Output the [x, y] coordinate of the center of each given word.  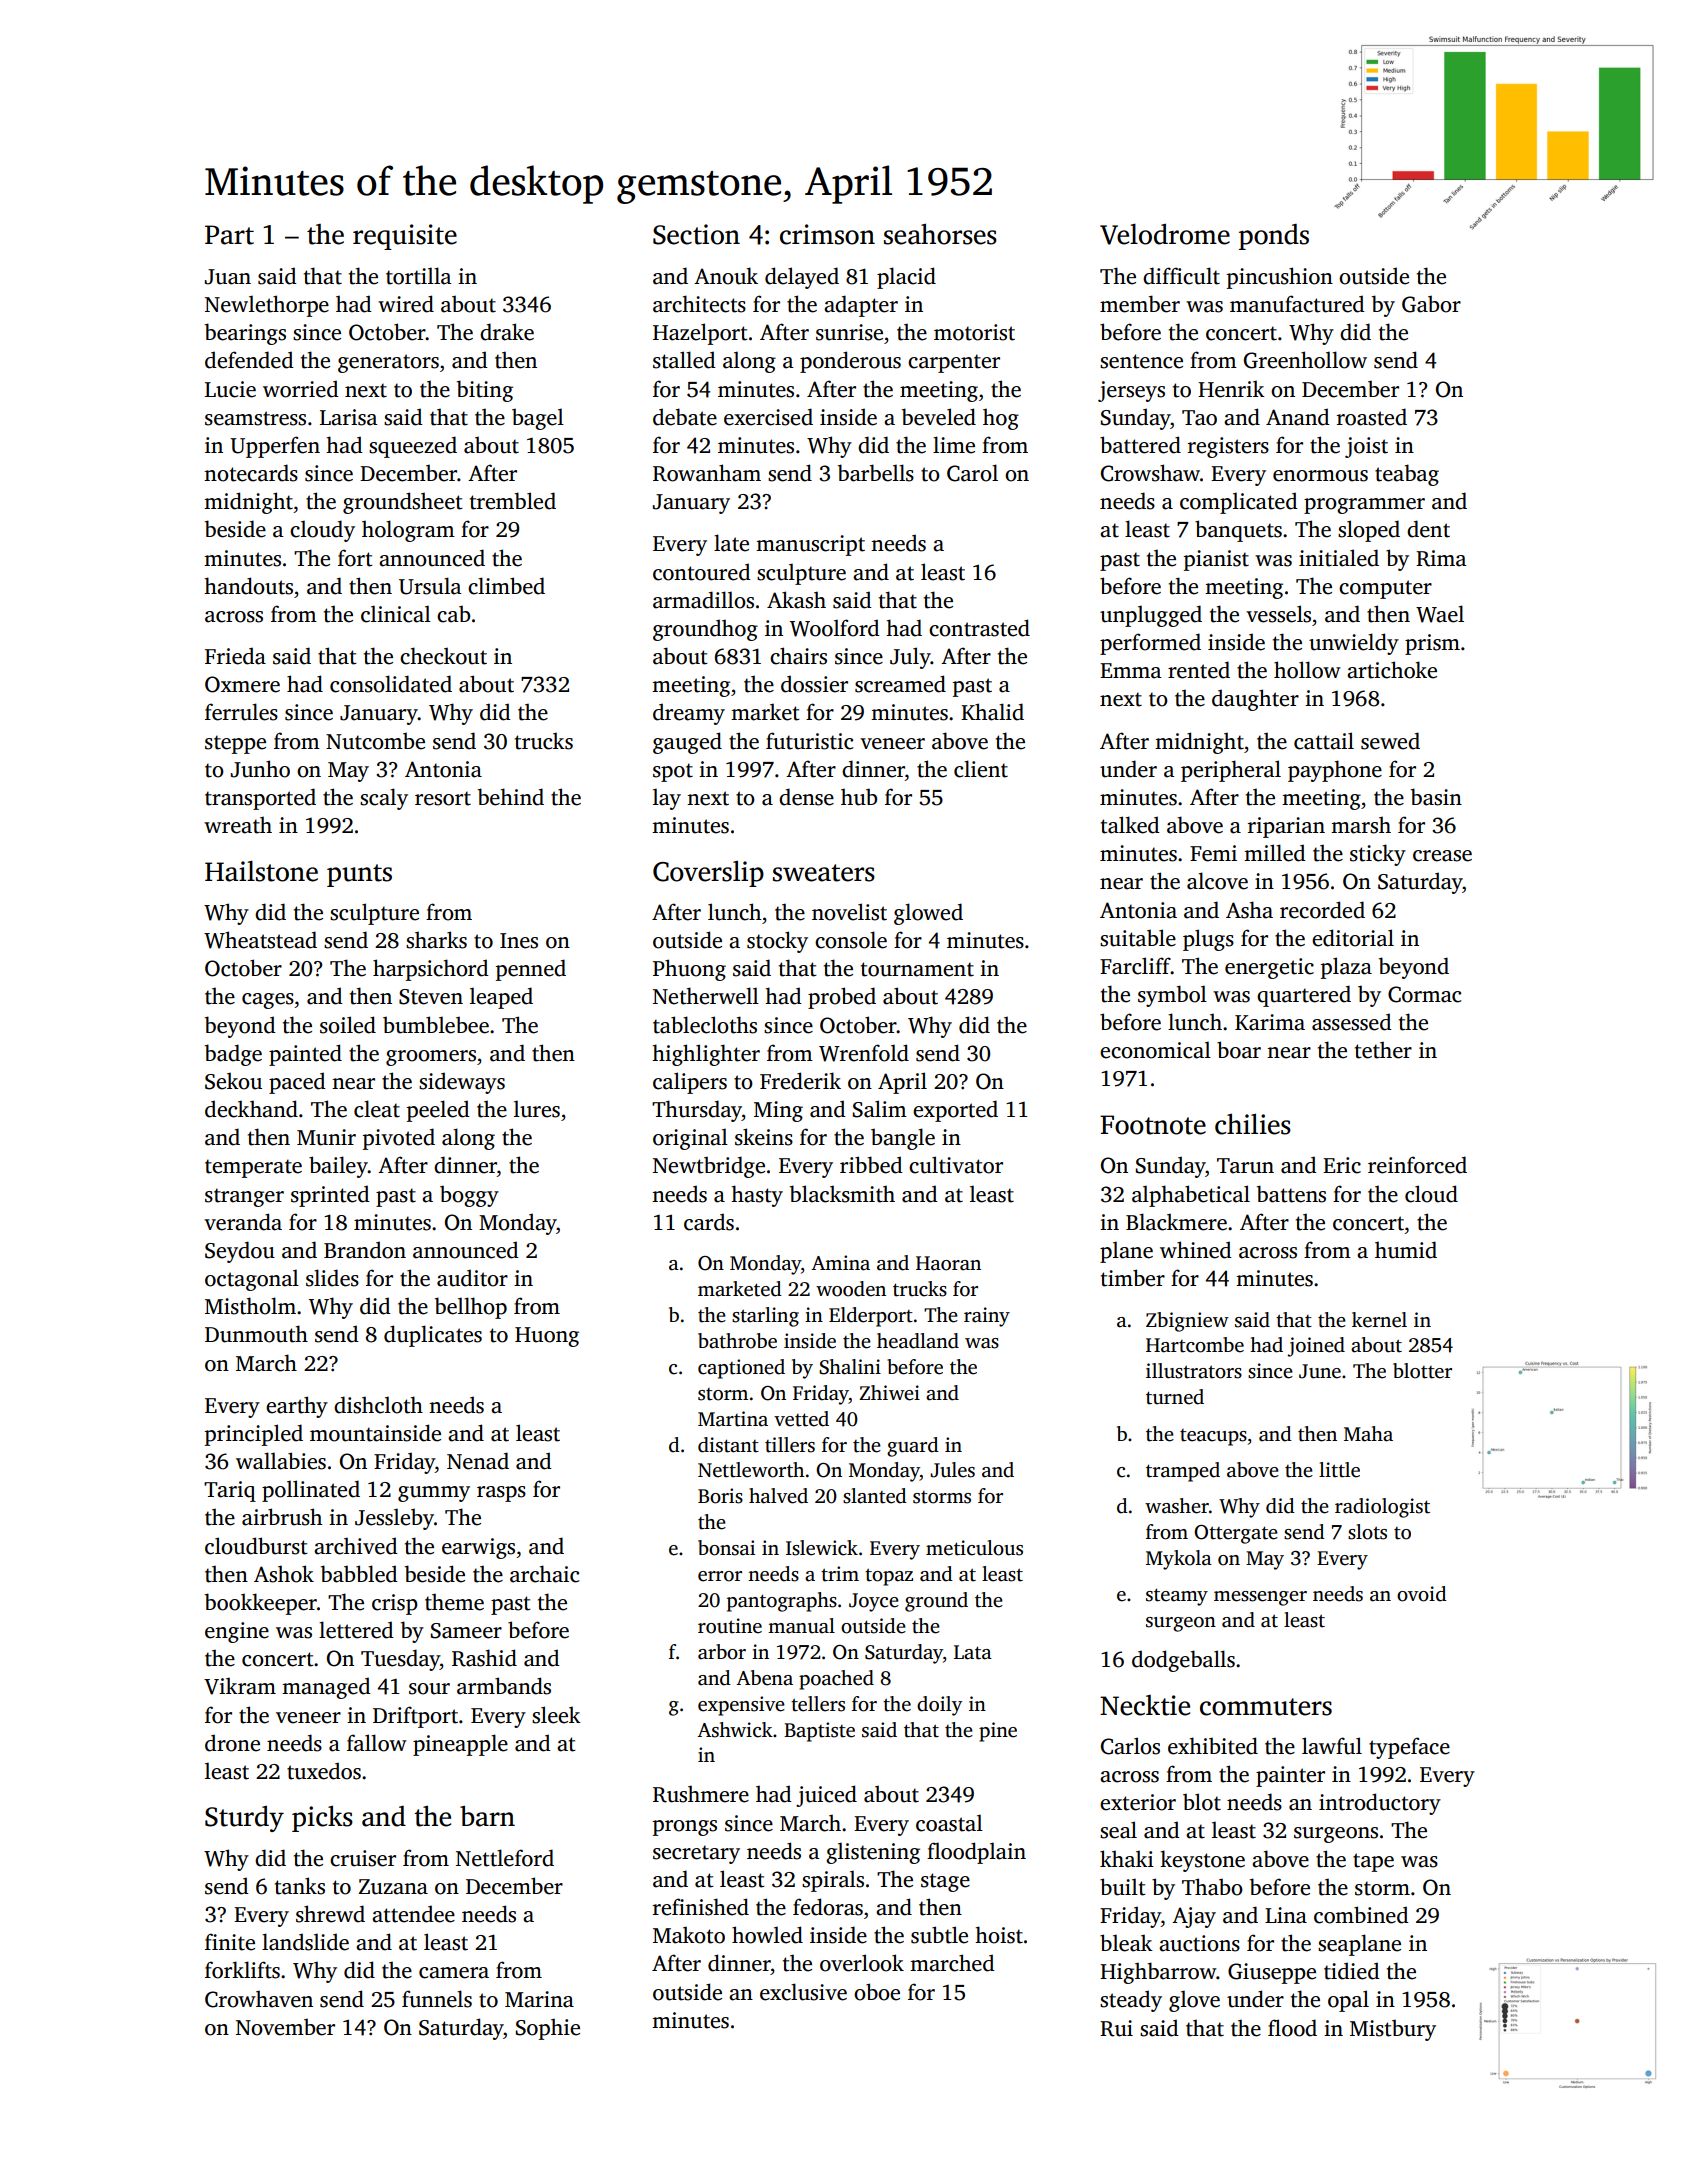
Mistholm [250, 1306]
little [1339, 1470]
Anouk [726, 276]
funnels [437, 1999]
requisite [405, 237]
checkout [443, 656]
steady [1131, 2001]
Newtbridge [709, 1167]
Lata [973, 1652]
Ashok [284, 1574]
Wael [1440, 614]
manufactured [1297, 304]
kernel [1379, 1320]
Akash [796, 600]
